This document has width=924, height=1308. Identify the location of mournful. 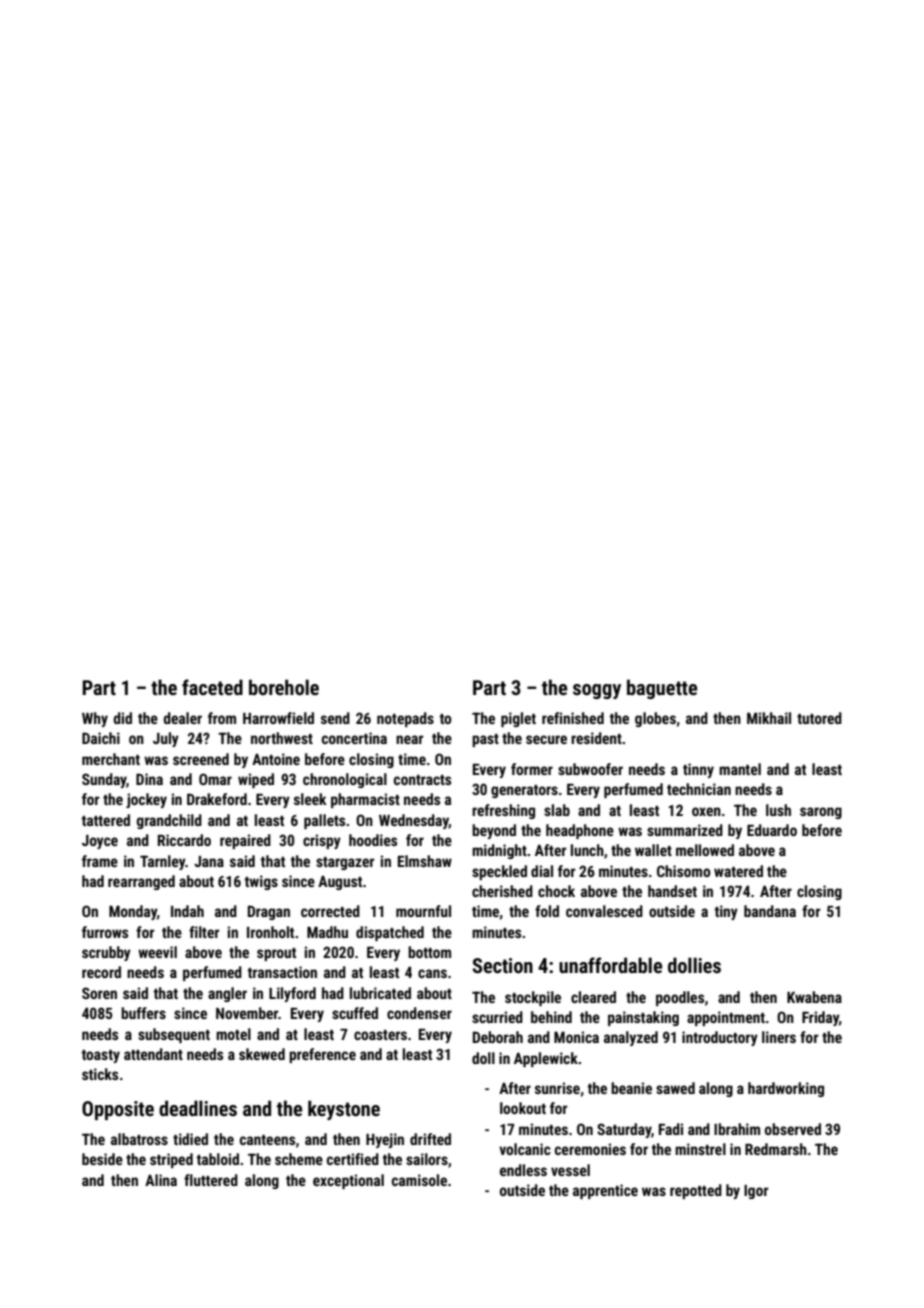
(423, 911).
